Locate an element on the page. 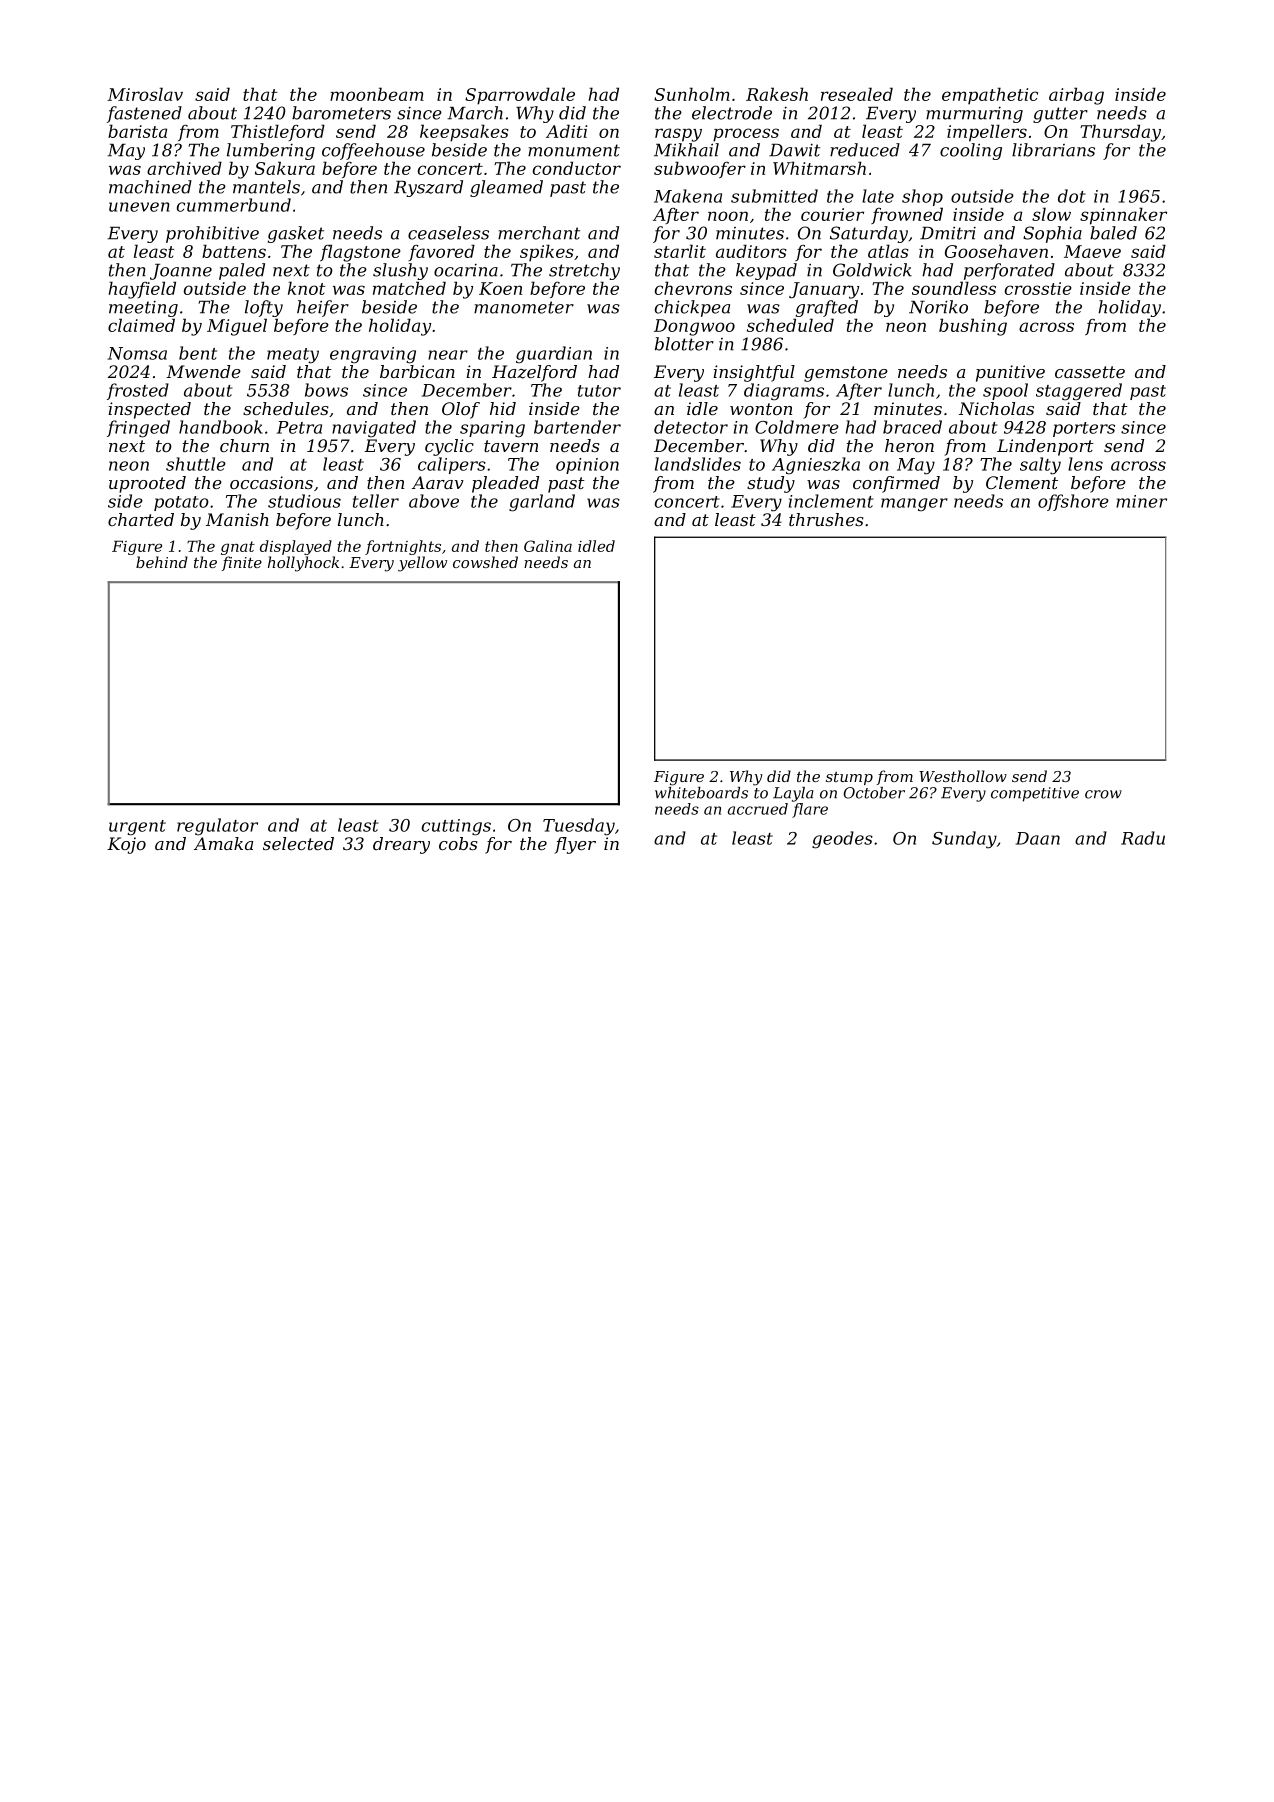  thrushes is located at coordinates (826, 519).
